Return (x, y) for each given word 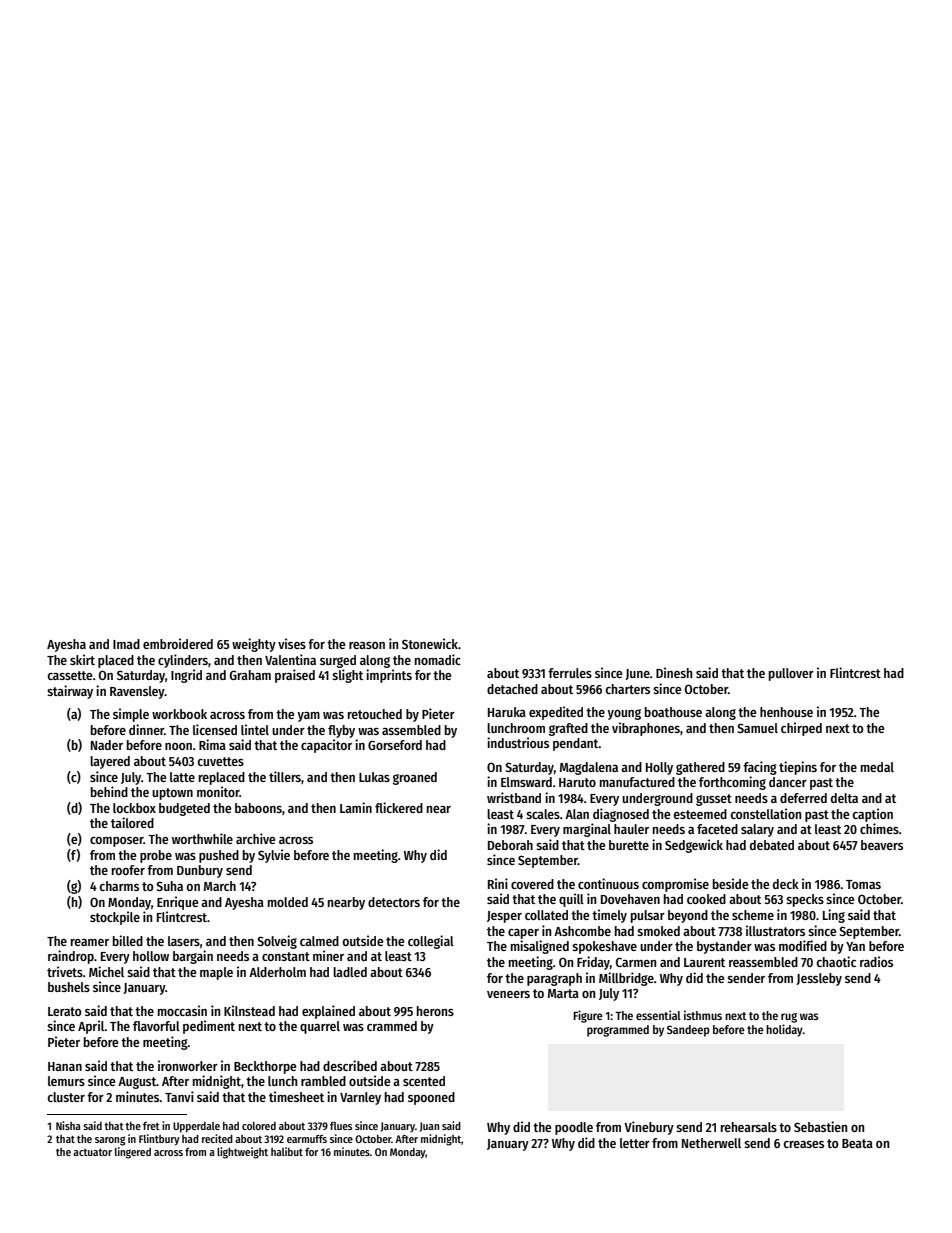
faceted (717, 829)
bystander (724, 947)
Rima (212, 744)
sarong (110, 1141)
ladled (350, 972)
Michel (106, 971)
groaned (415, 778)
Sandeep (688, 1031)
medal (877, 767)
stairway (70, 692)
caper (523, 934)
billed (128, 940)
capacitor (326, 746)
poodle (574, 1128)
